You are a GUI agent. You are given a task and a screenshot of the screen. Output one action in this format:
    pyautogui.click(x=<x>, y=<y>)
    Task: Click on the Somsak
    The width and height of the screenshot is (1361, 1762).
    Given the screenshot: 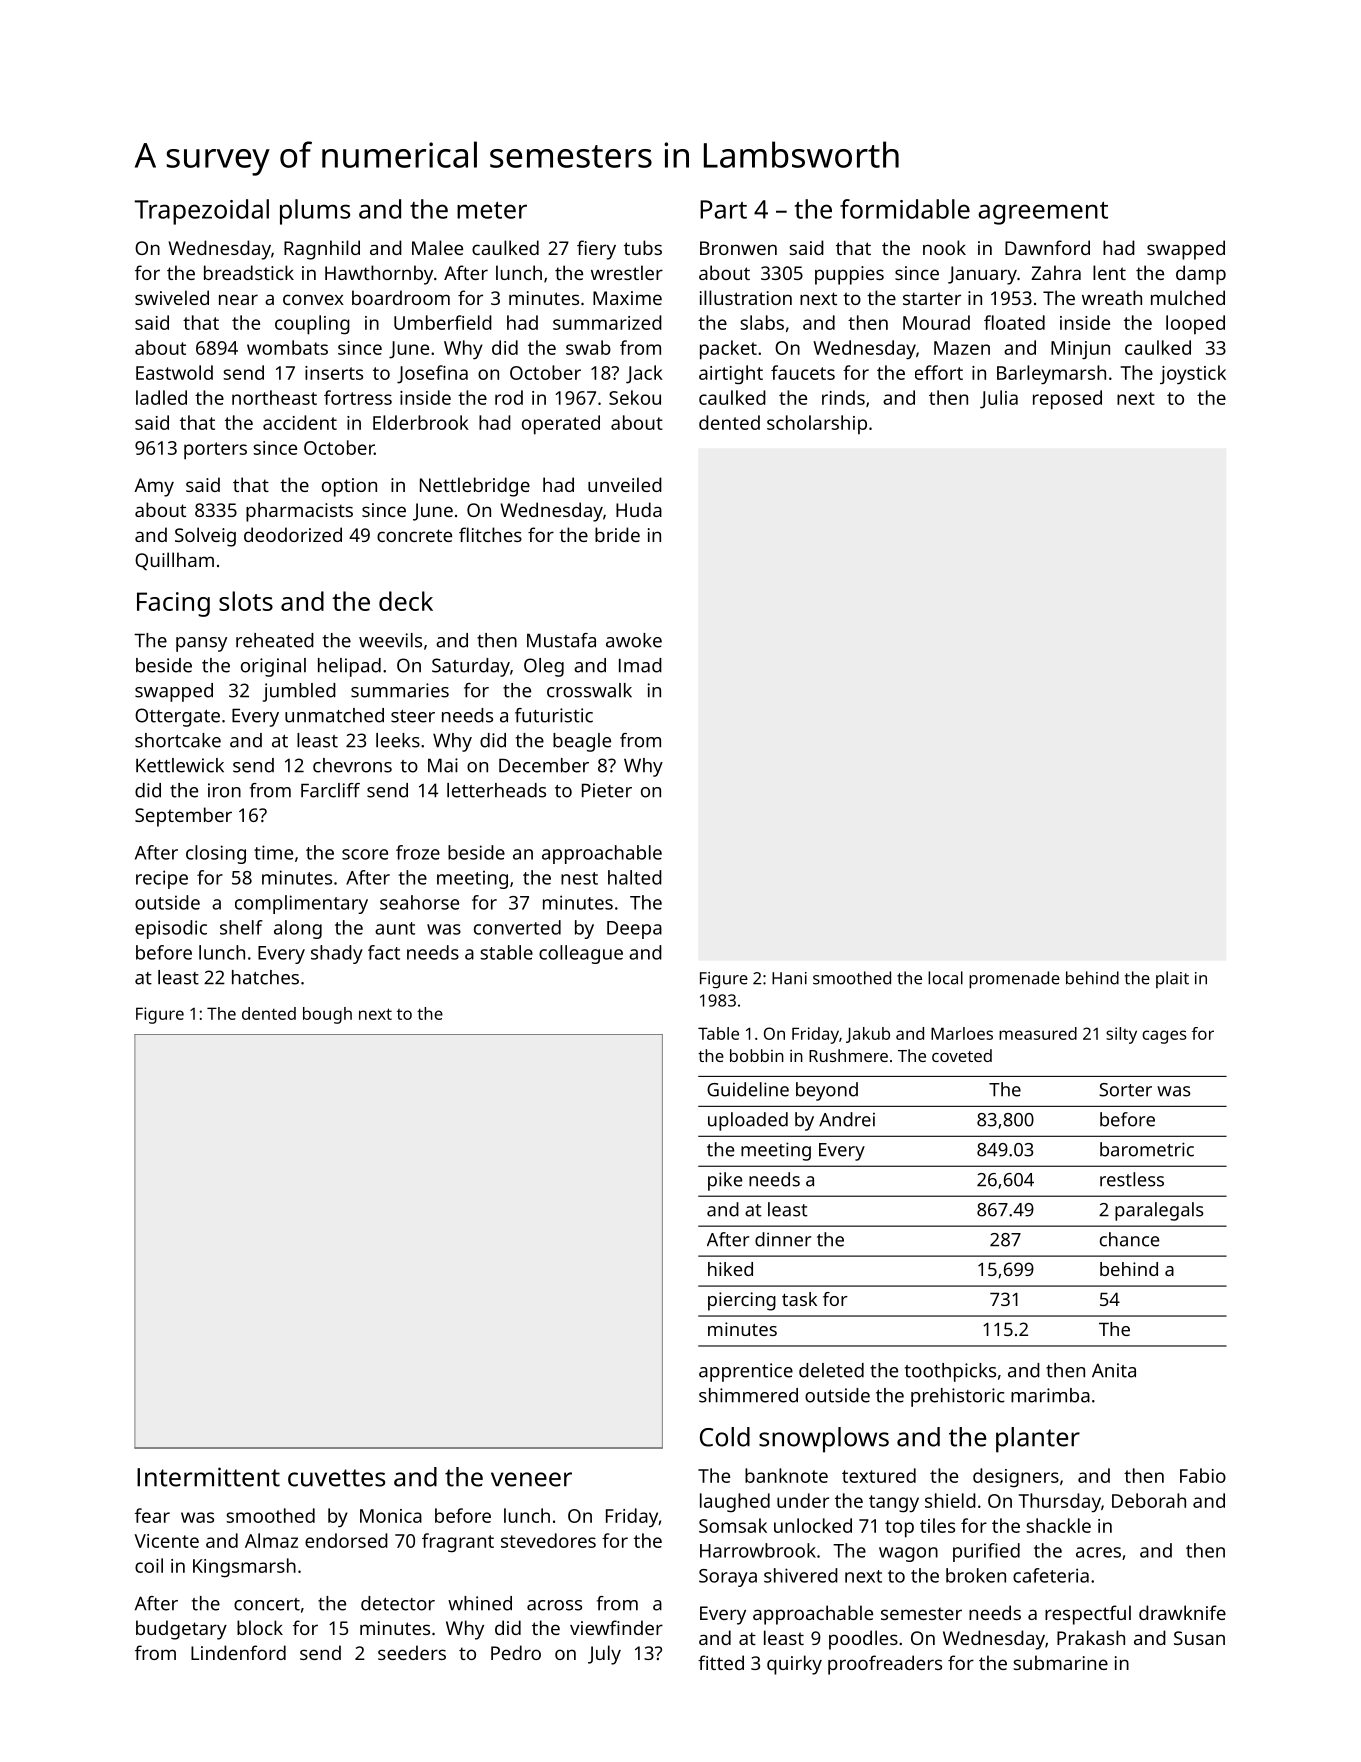 What is the action you would take?
    pyautogui.click(x=733, y=1525)
